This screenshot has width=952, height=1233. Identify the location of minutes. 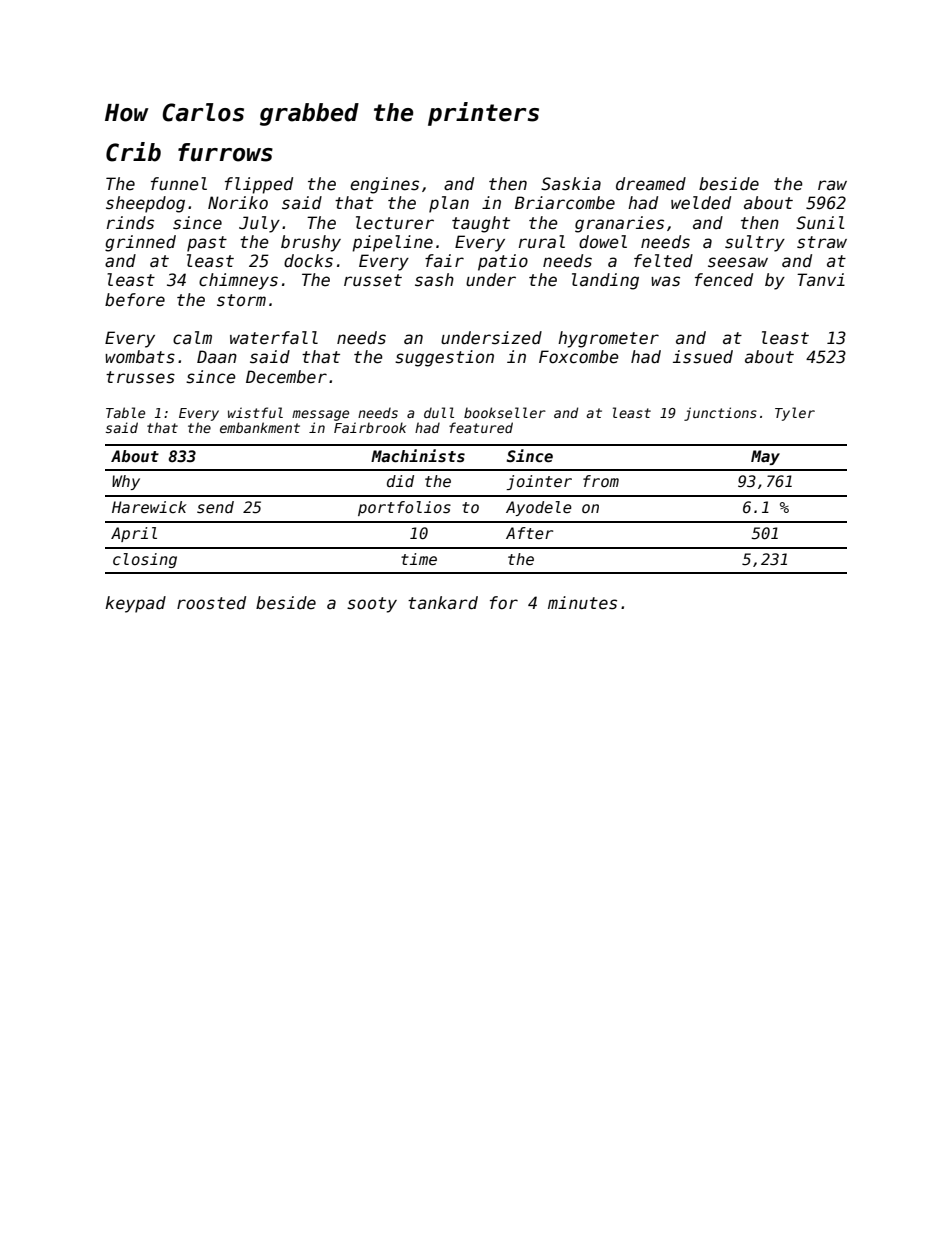
(582, 603).
